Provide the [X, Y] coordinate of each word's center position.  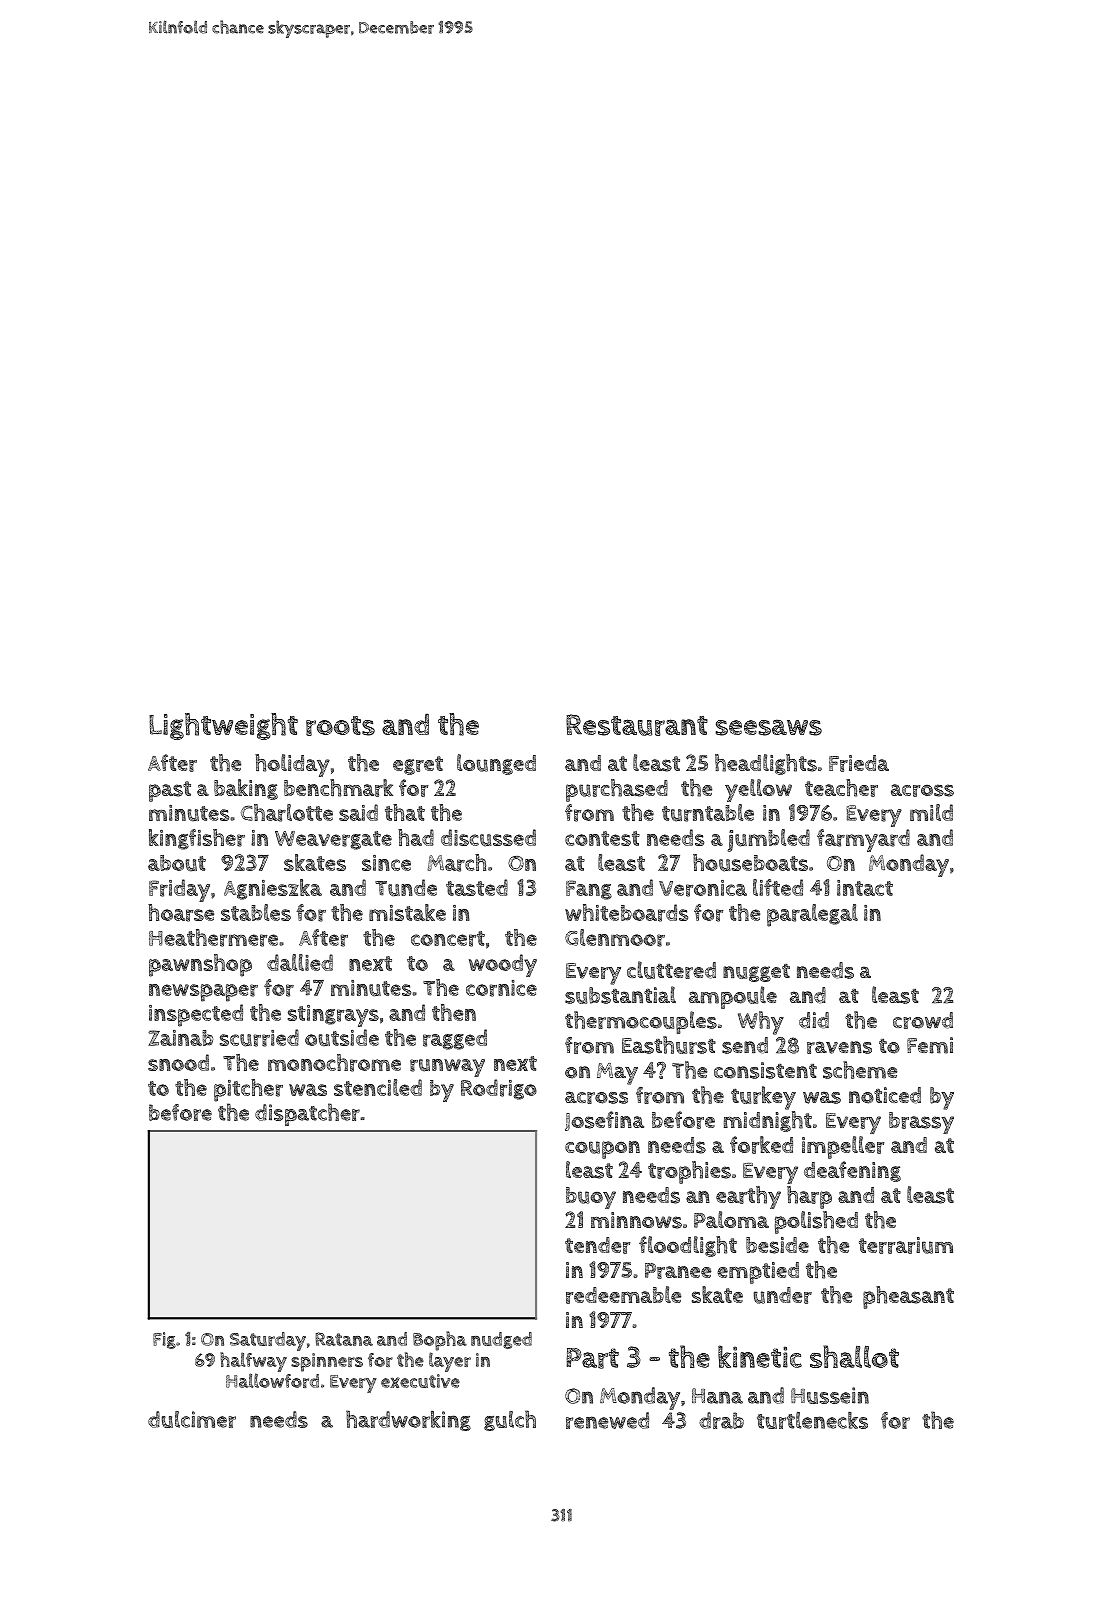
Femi [930, 1045]
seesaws [769, 727]
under [783, 1295]
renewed [607, 1420]
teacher [841, 788]
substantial [620, 995]
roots [340, 726]
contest [602, 838]
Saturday [268, 1341]
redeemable [623, 1295]
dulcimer [192, 1419]
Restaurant [637, 725]
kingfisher [197, 839]
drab [721, 1420]
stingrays [333, 1016]
